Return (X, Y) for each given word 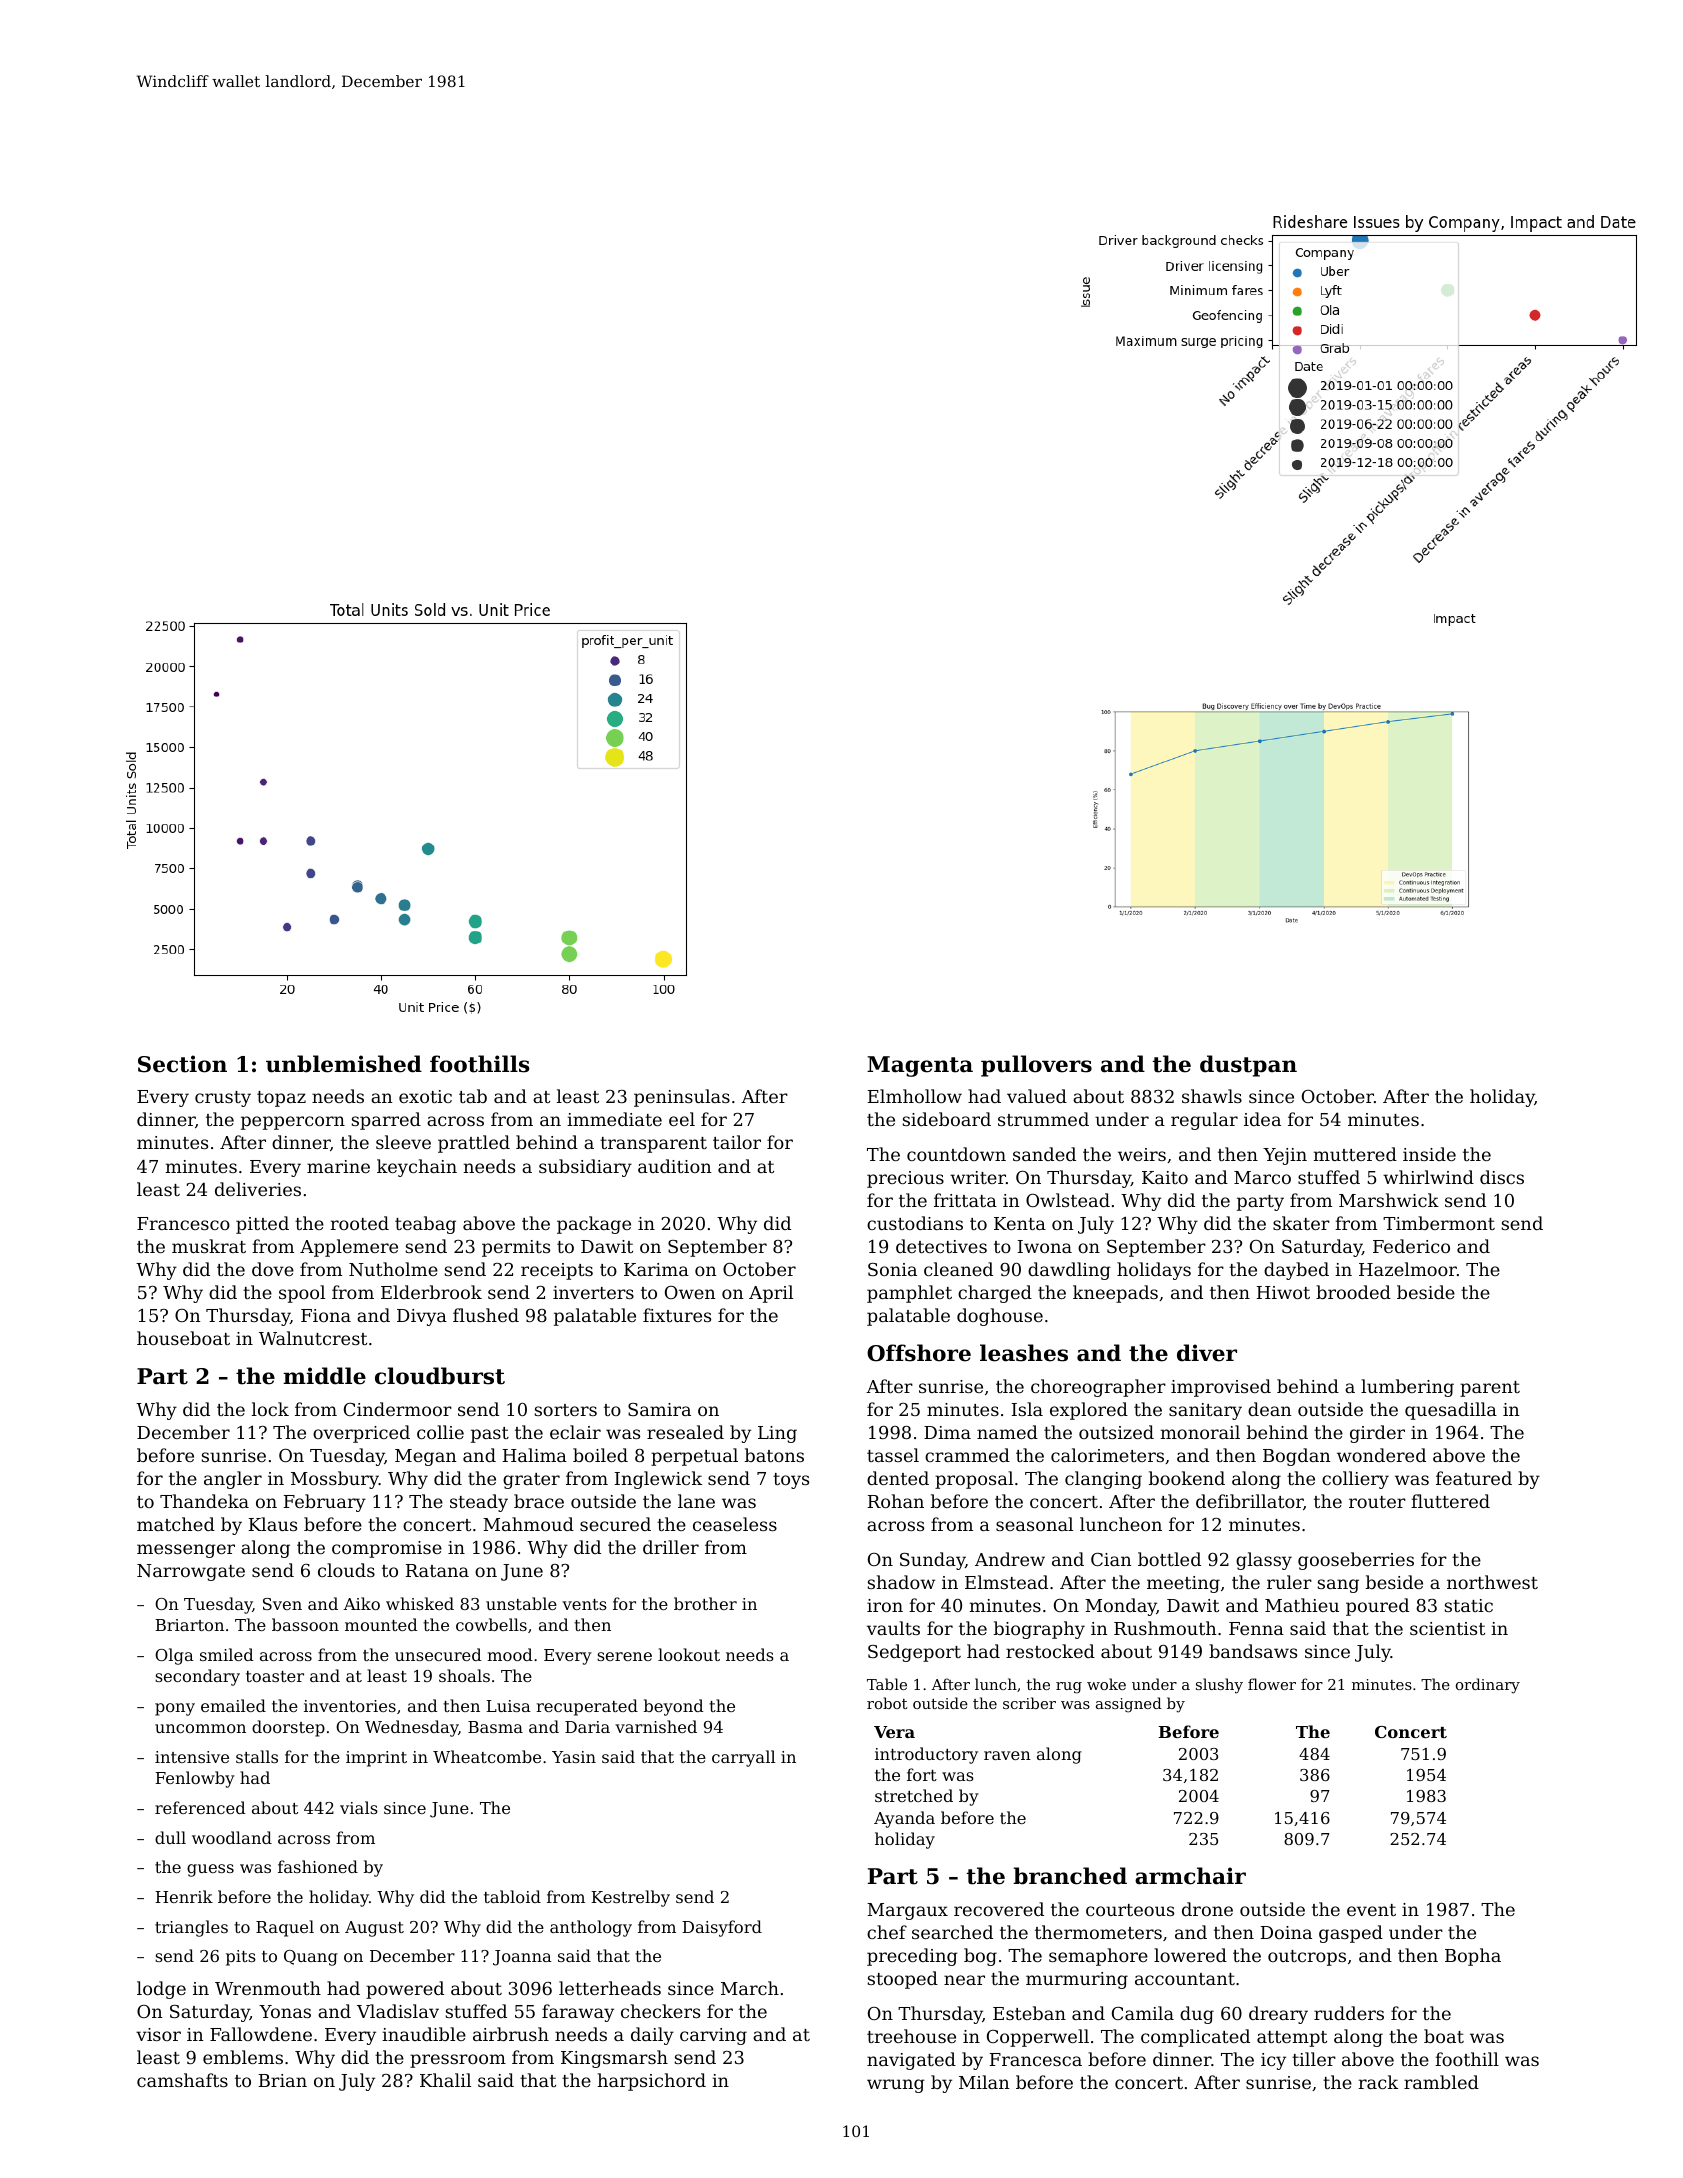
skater (1301, 1223)
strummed (1043, 1119)
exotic (425, 1096)
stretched (914, 1795)
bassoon (305, 1624)
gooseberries (1356, 1561)
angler (233, 1480)
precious (905, 1179)
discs (1502, 1177)
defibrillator (1249, 1501)
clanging (1103, 1480)
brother (705, 1603)
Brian (283, 2080)
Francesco (183, 1223)
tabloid (512, 1896)
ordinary (1488, 1686)
